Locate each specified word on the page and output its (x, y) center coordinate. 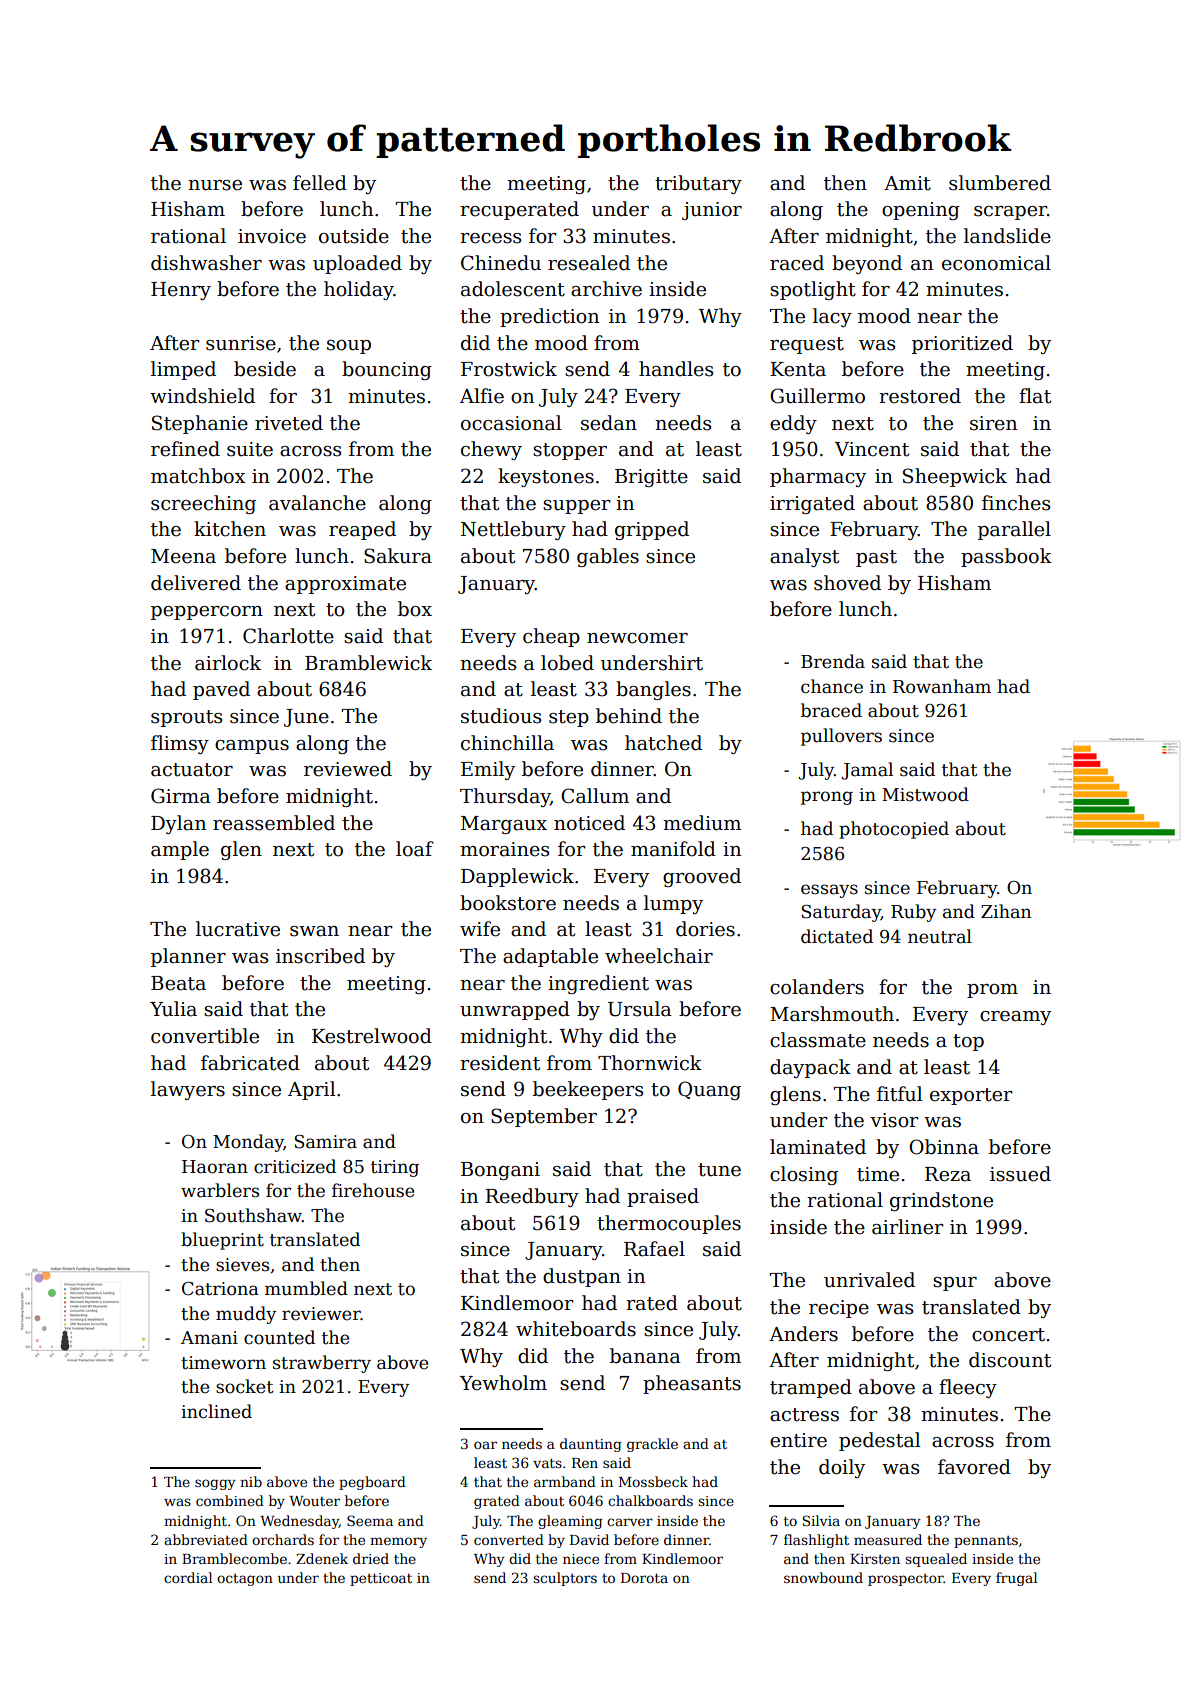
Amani (209, 1338)
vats (547, 1463)
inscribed (320, 956)
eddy (793, 424)
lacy (832, 317)
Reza (948, 1174)
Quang (709, 1090)
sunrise (241, 343)
